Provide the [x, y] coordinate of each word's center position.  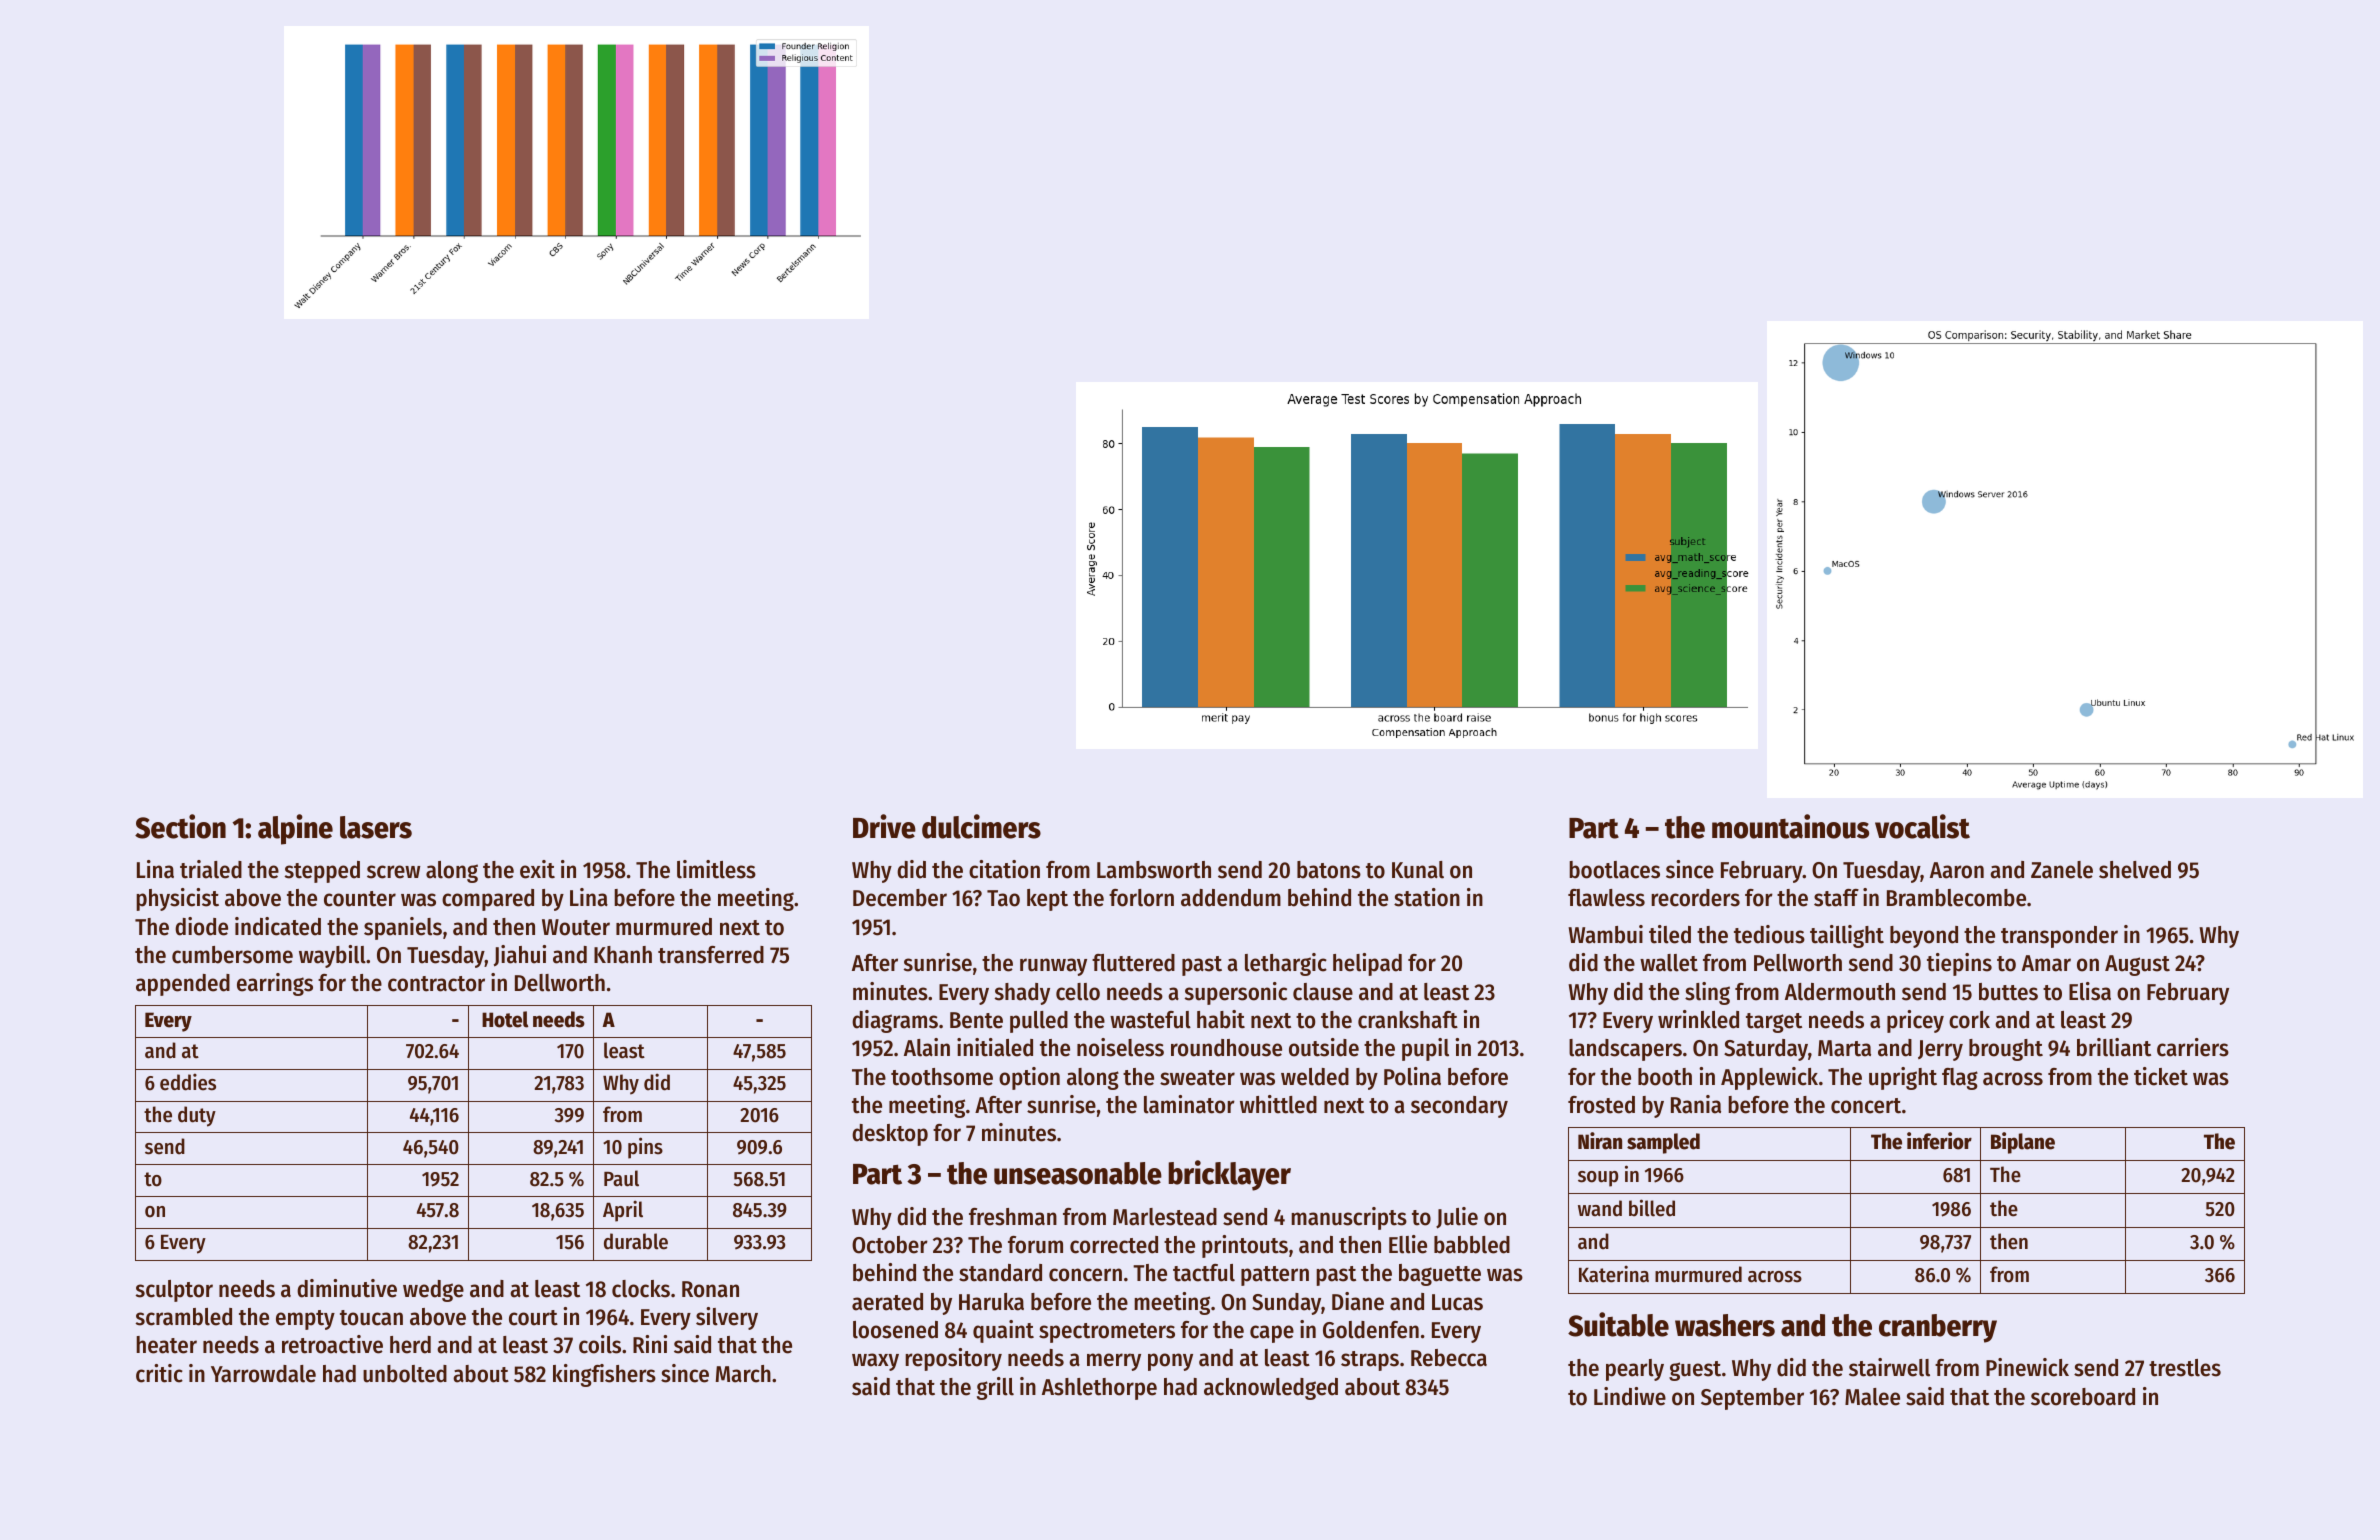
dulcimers [981, 826]
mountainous [1790, 826]
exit [537, 869]
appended [183, 985]
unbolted [405, 1374]
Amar [2046, 963]
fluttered [1133, 963]
